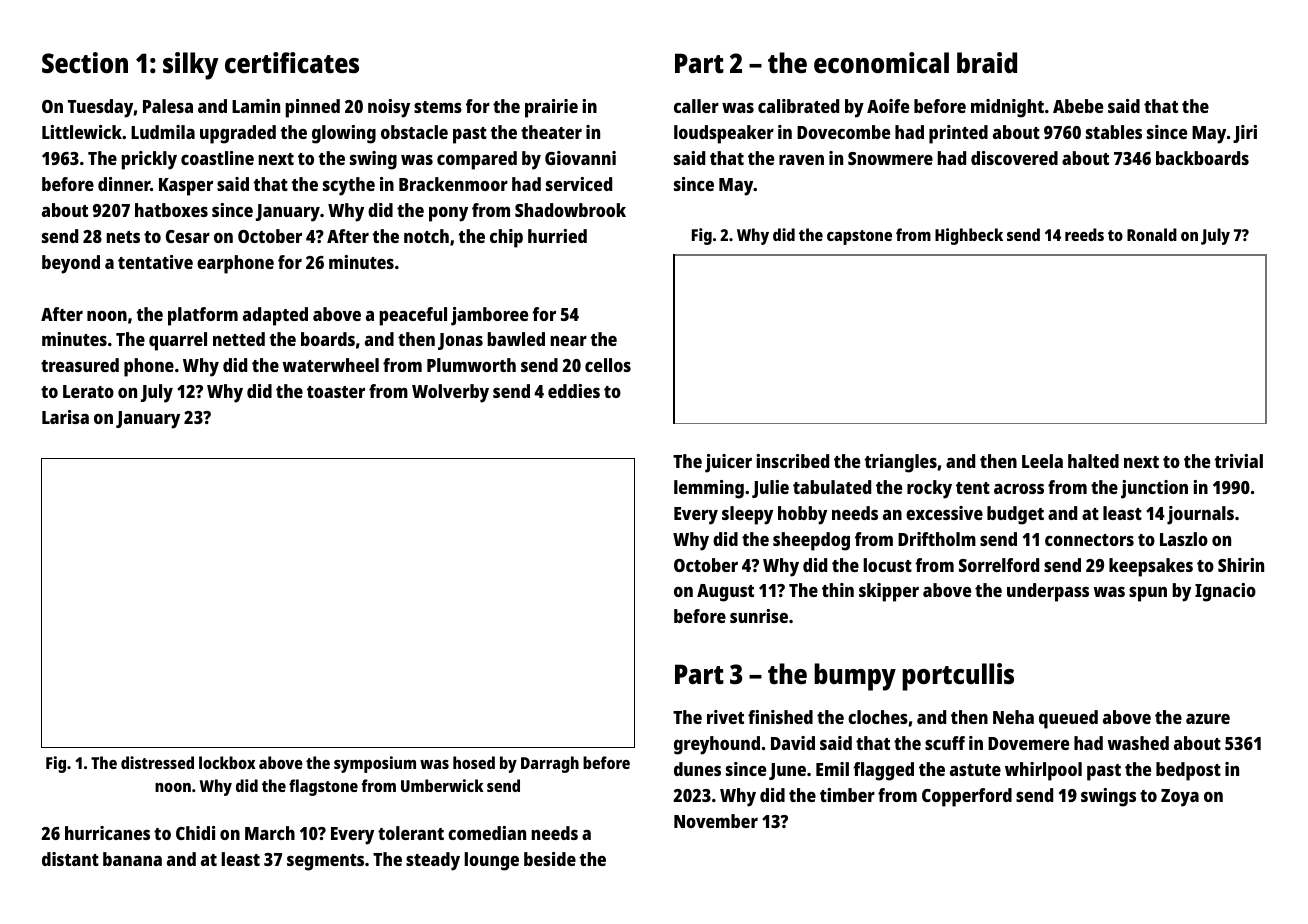  I want to click on reeds, so click(1084, 234).
